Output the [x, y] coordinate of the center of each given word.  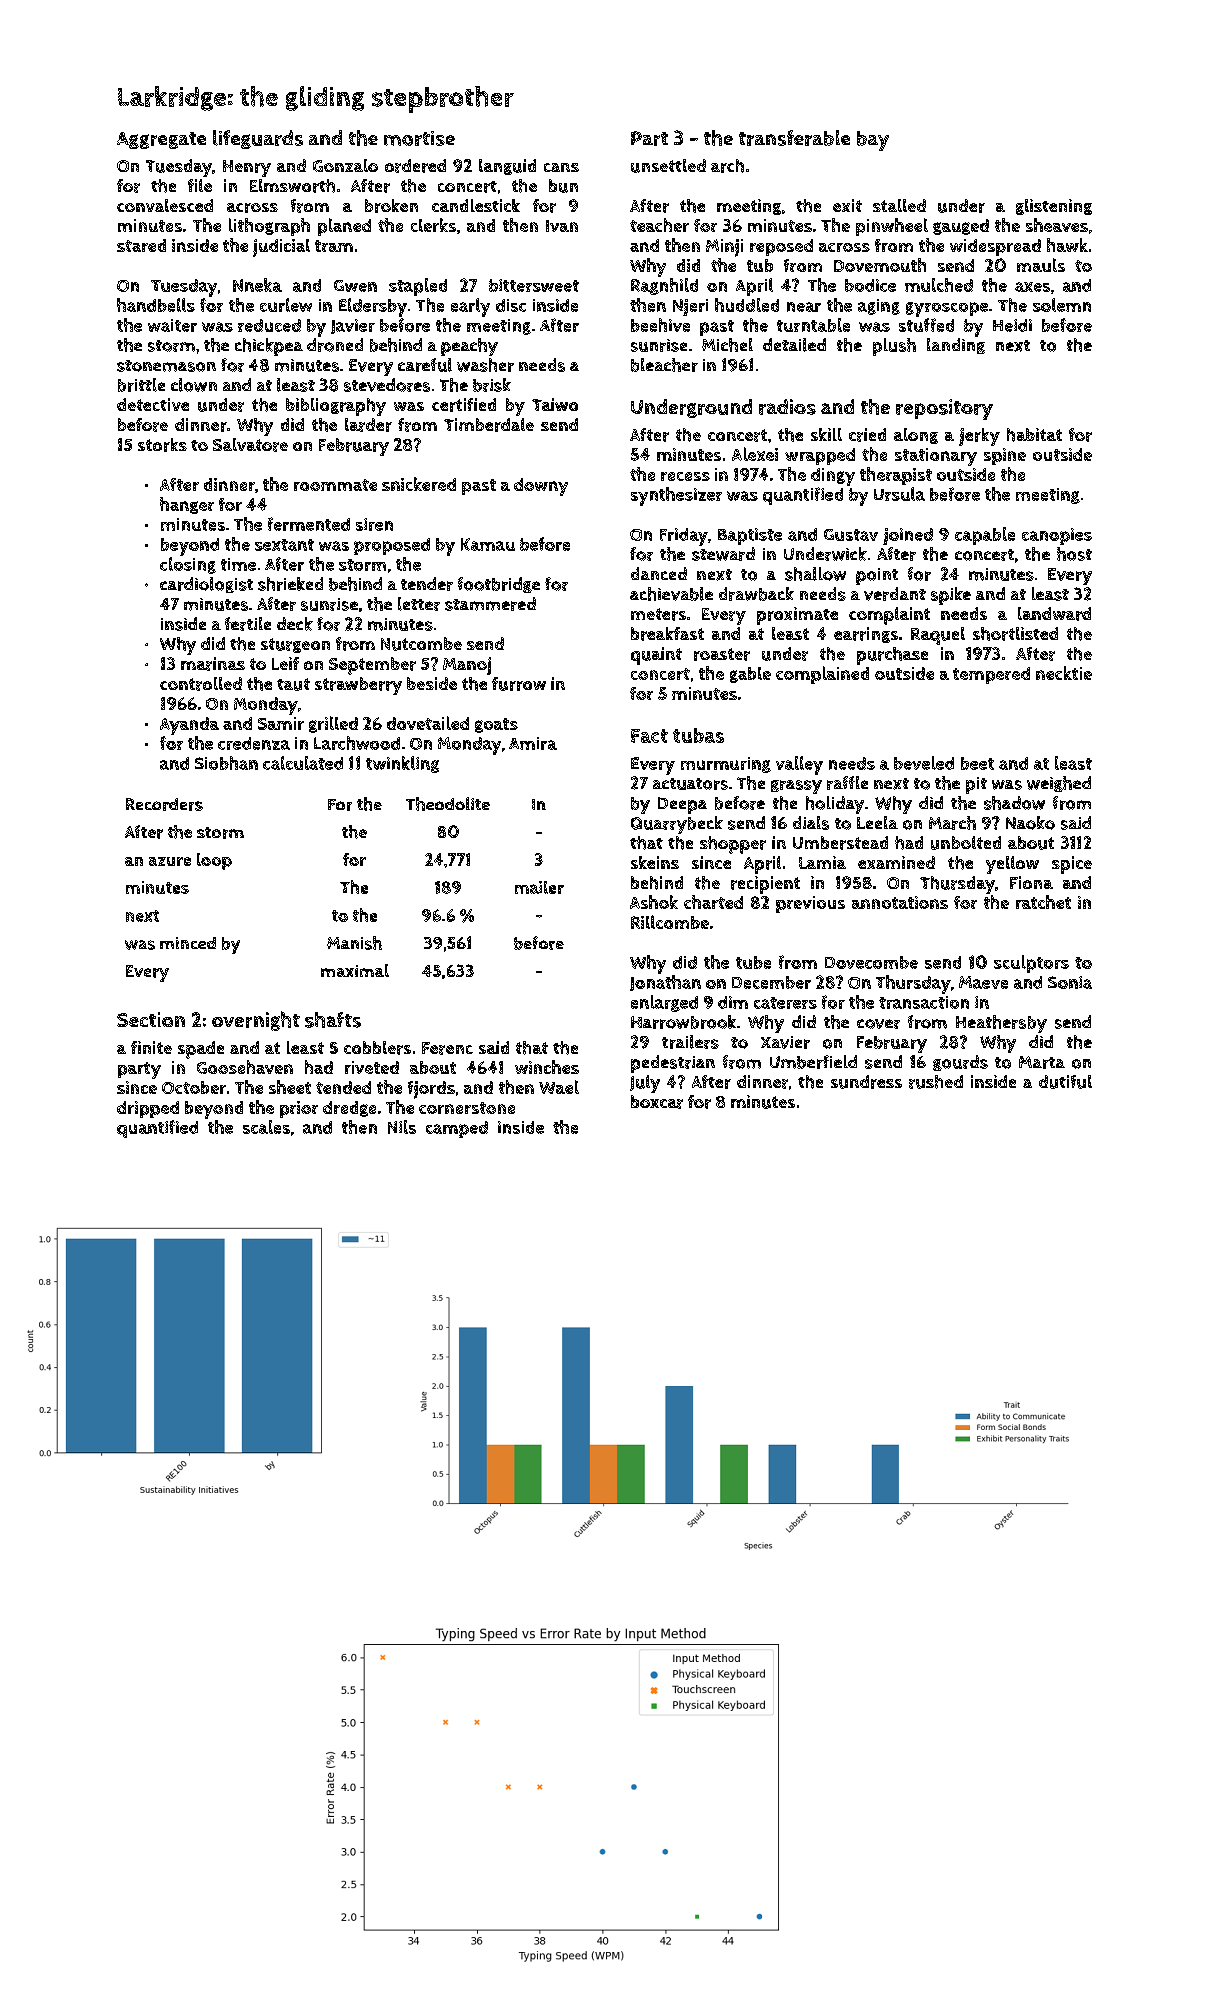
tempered [991, 675]
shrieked [290, 584]
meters [658, 614]
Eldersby [373, 307]
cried [867, 435]
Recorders [164, 804]
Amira [533, 743]
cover [878, 1024]
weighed [1059, 784]
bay [873, 141]
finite [151, 1047]
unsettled [668, 166]
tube [753, 962]
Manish [354, 943]
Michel [727, 345]
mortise [419, 138]
